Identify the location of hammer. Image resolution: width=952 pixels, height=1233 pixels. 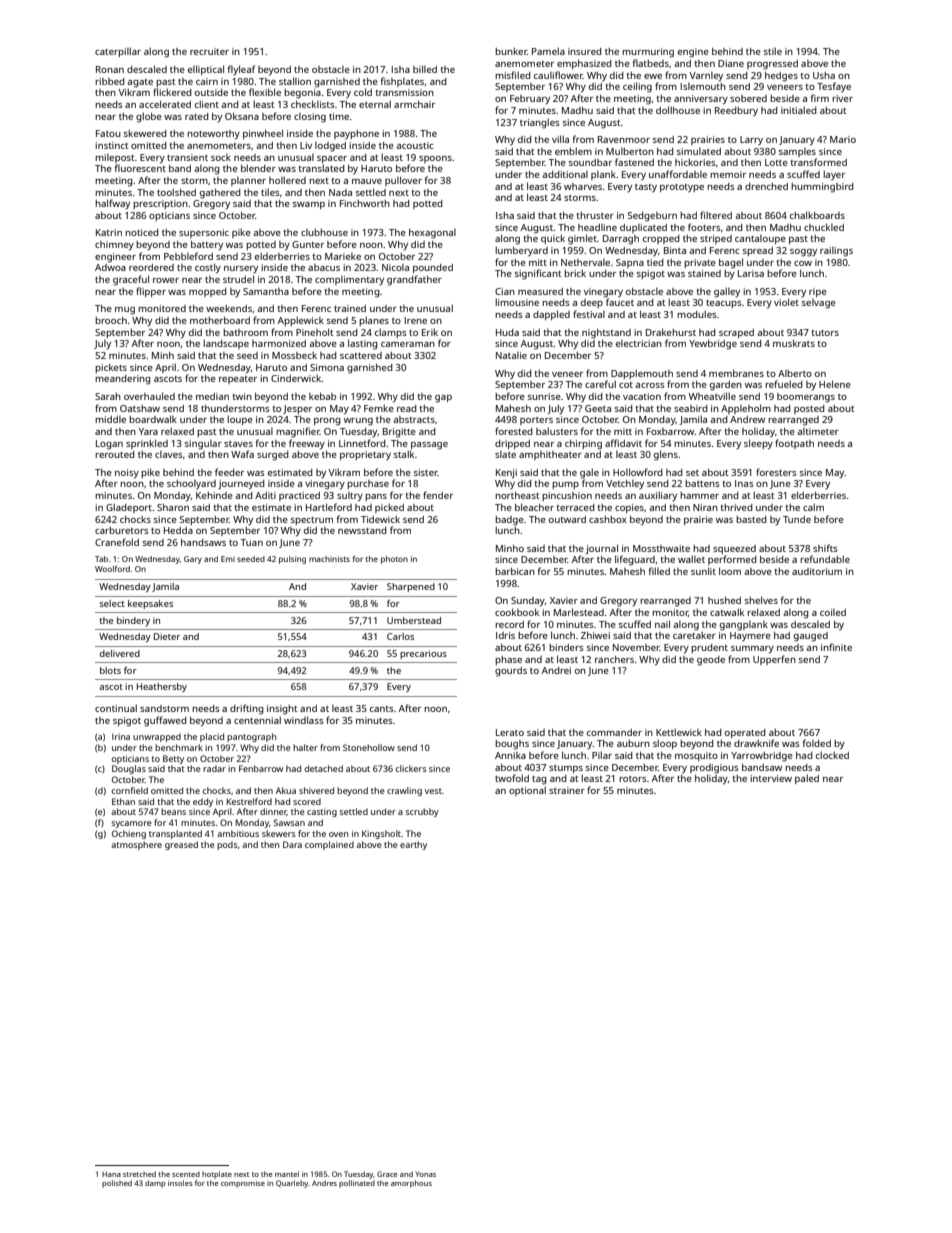
(699, 495).
